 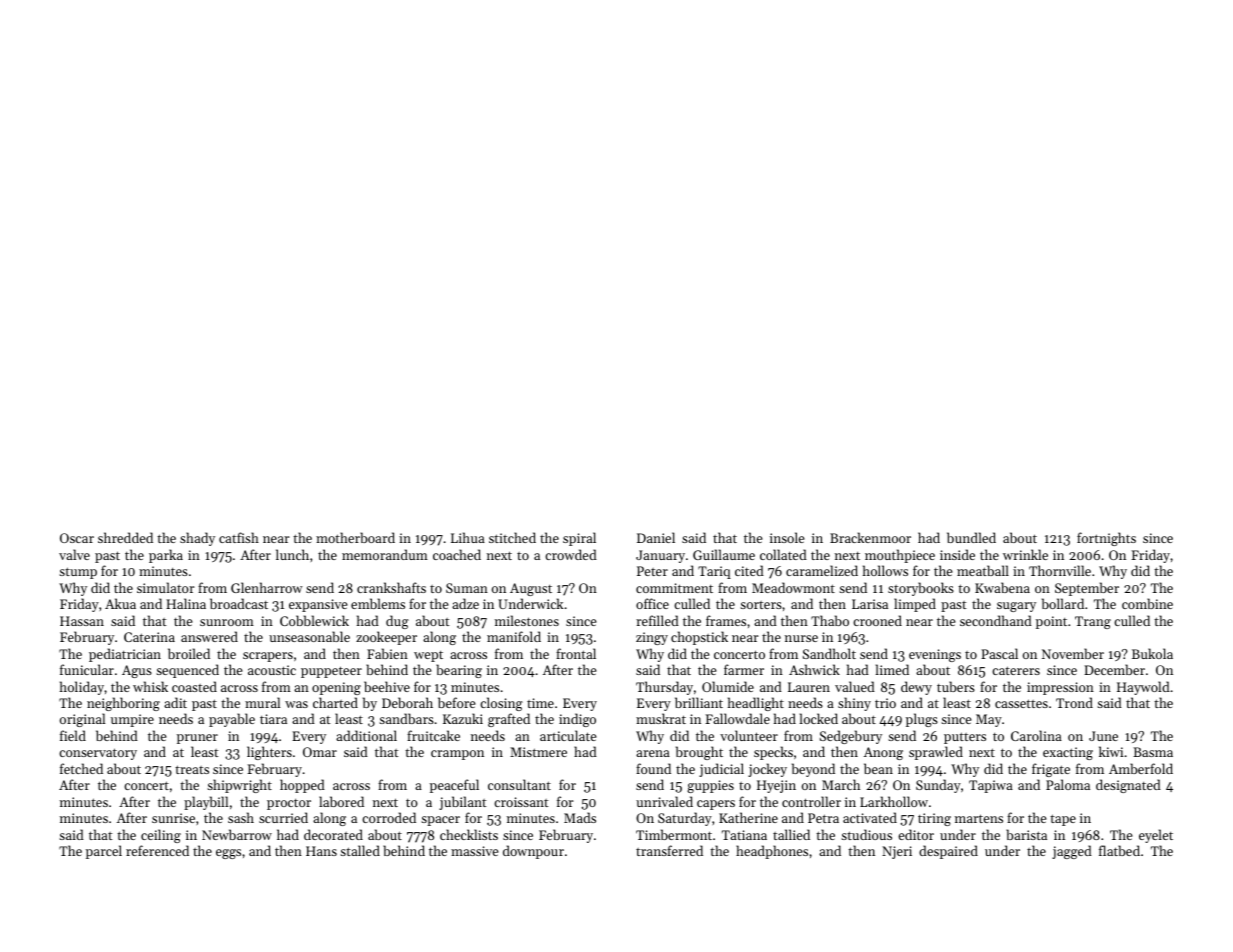 I want to click on fortnights, so click(x=1106, y=539).
